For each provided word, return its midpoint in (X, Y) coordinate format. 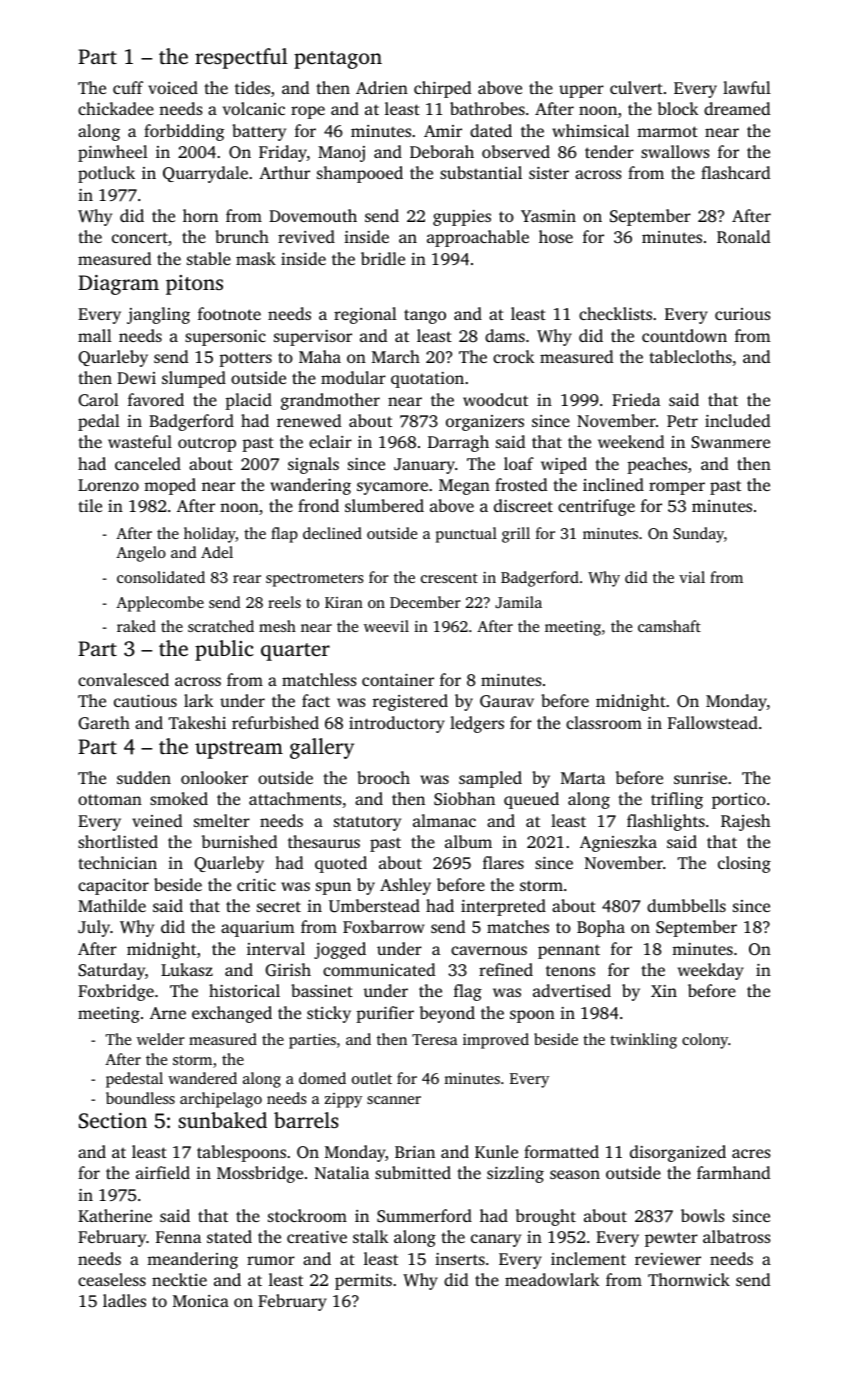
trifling (677, 800)
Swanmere (730, 442)
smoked (179, 798)
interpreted (503, 907)
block (678, 108)
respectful (241, 58)
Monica (201, 1301)
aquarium (258, 929)
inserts (460, 1259)
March (396, 356)
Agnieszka (618, 843)
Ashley (405, 886)
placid (248, 401)
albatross (737, 1236)
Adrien (382, 87)
